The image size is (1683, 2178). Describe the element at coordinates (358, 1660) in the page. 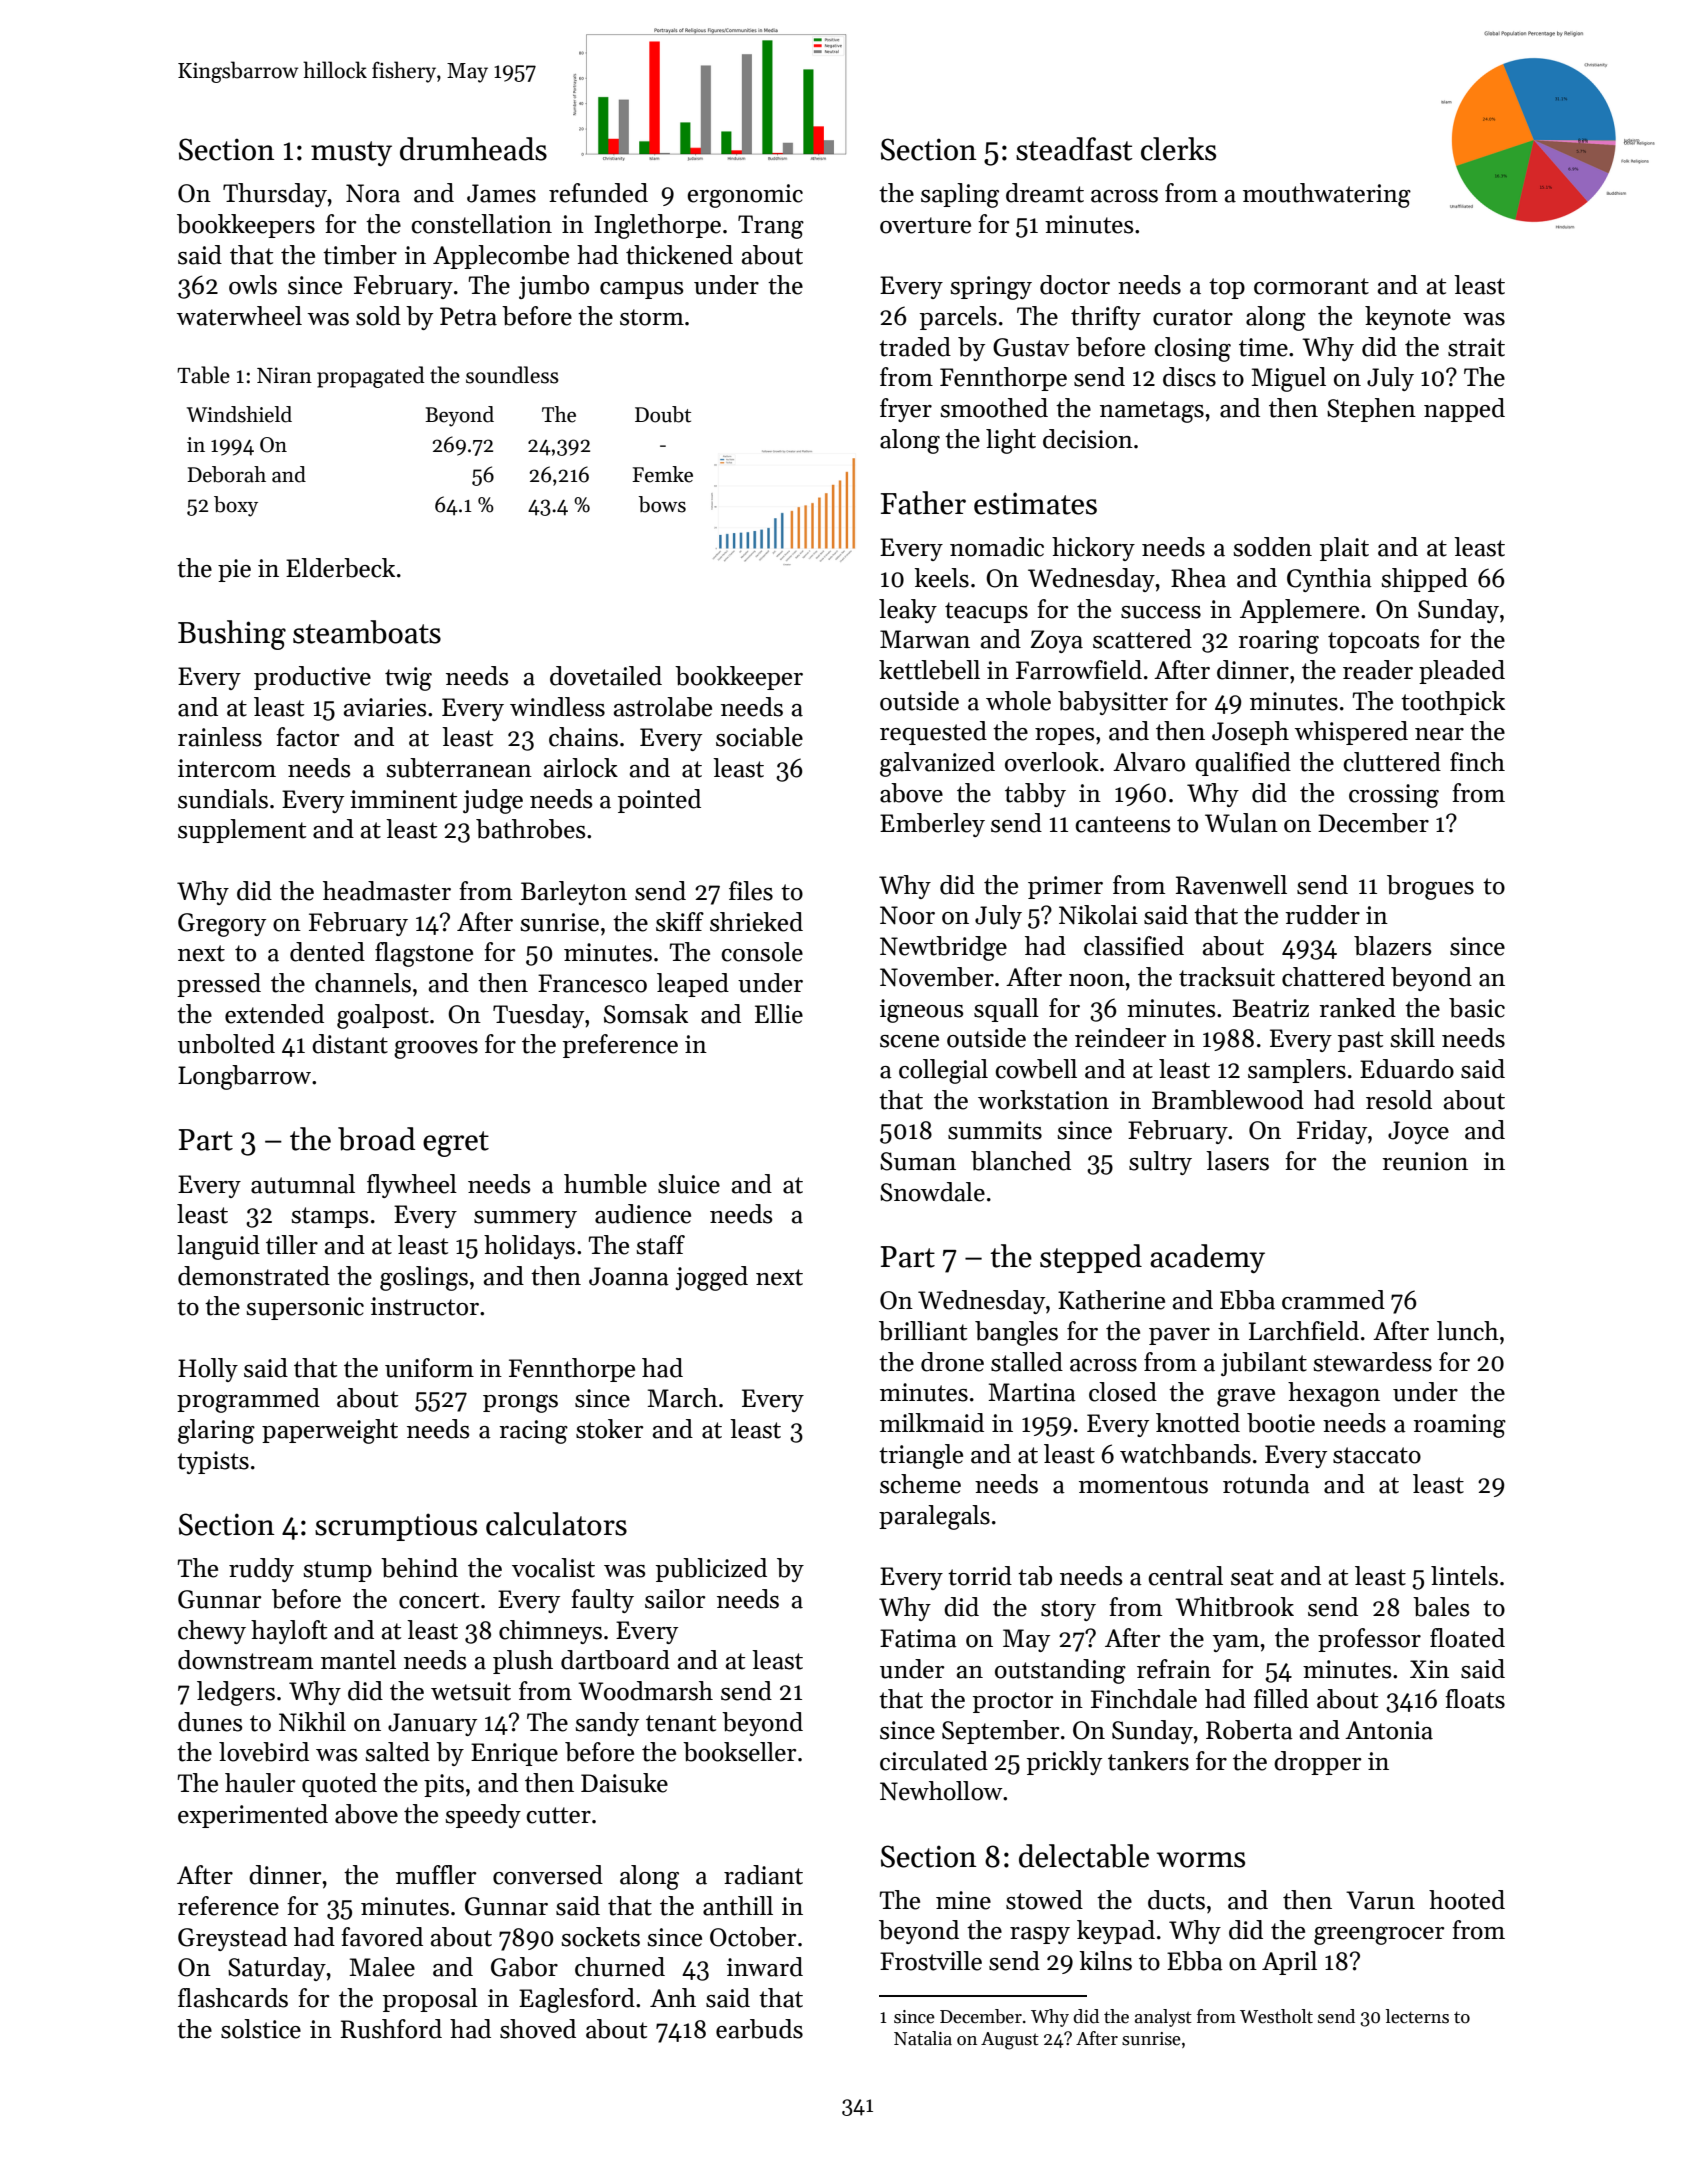

I see `mantel` at that location.
